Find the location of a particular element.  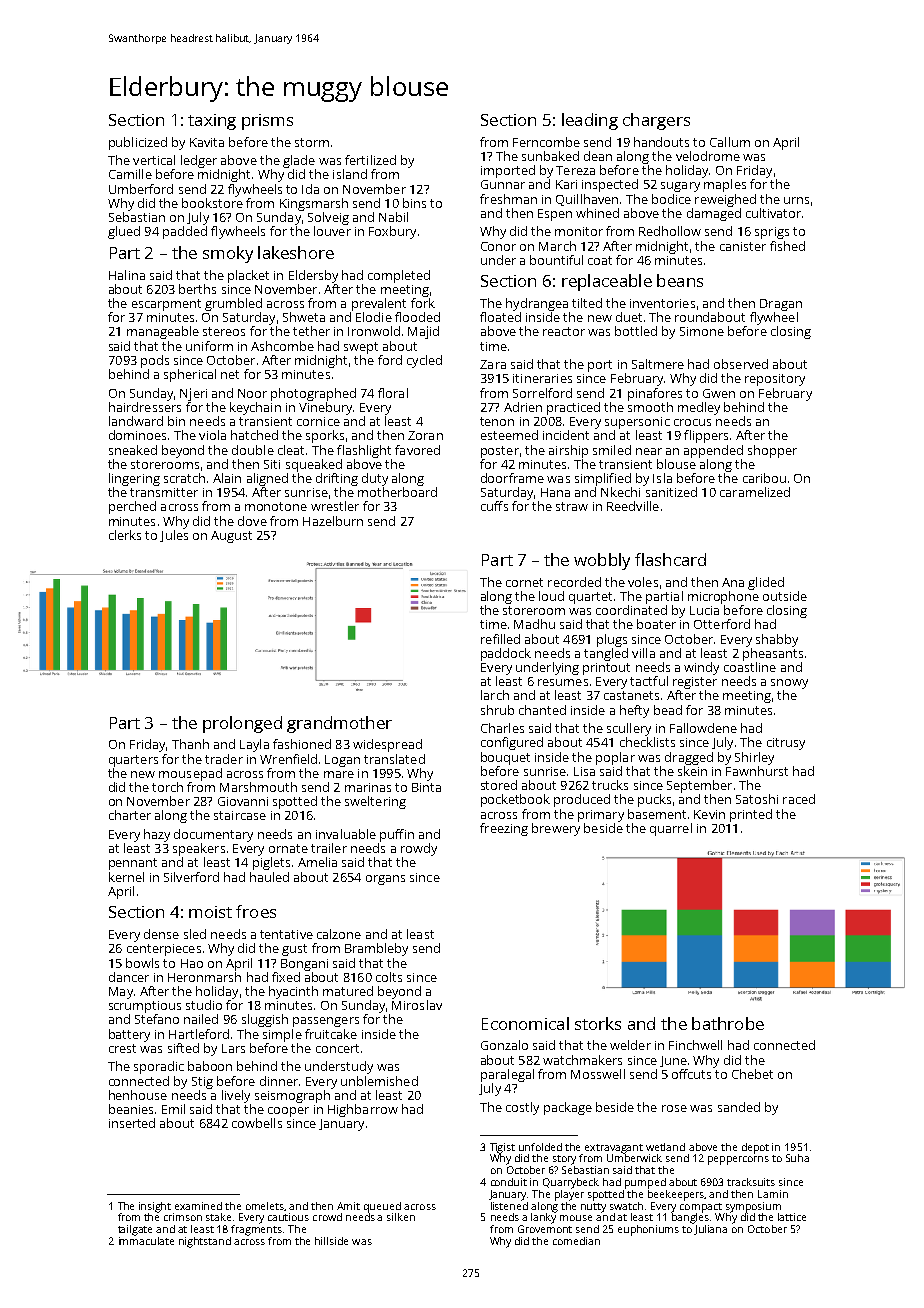

leading is located at coordinates (590, 121).
